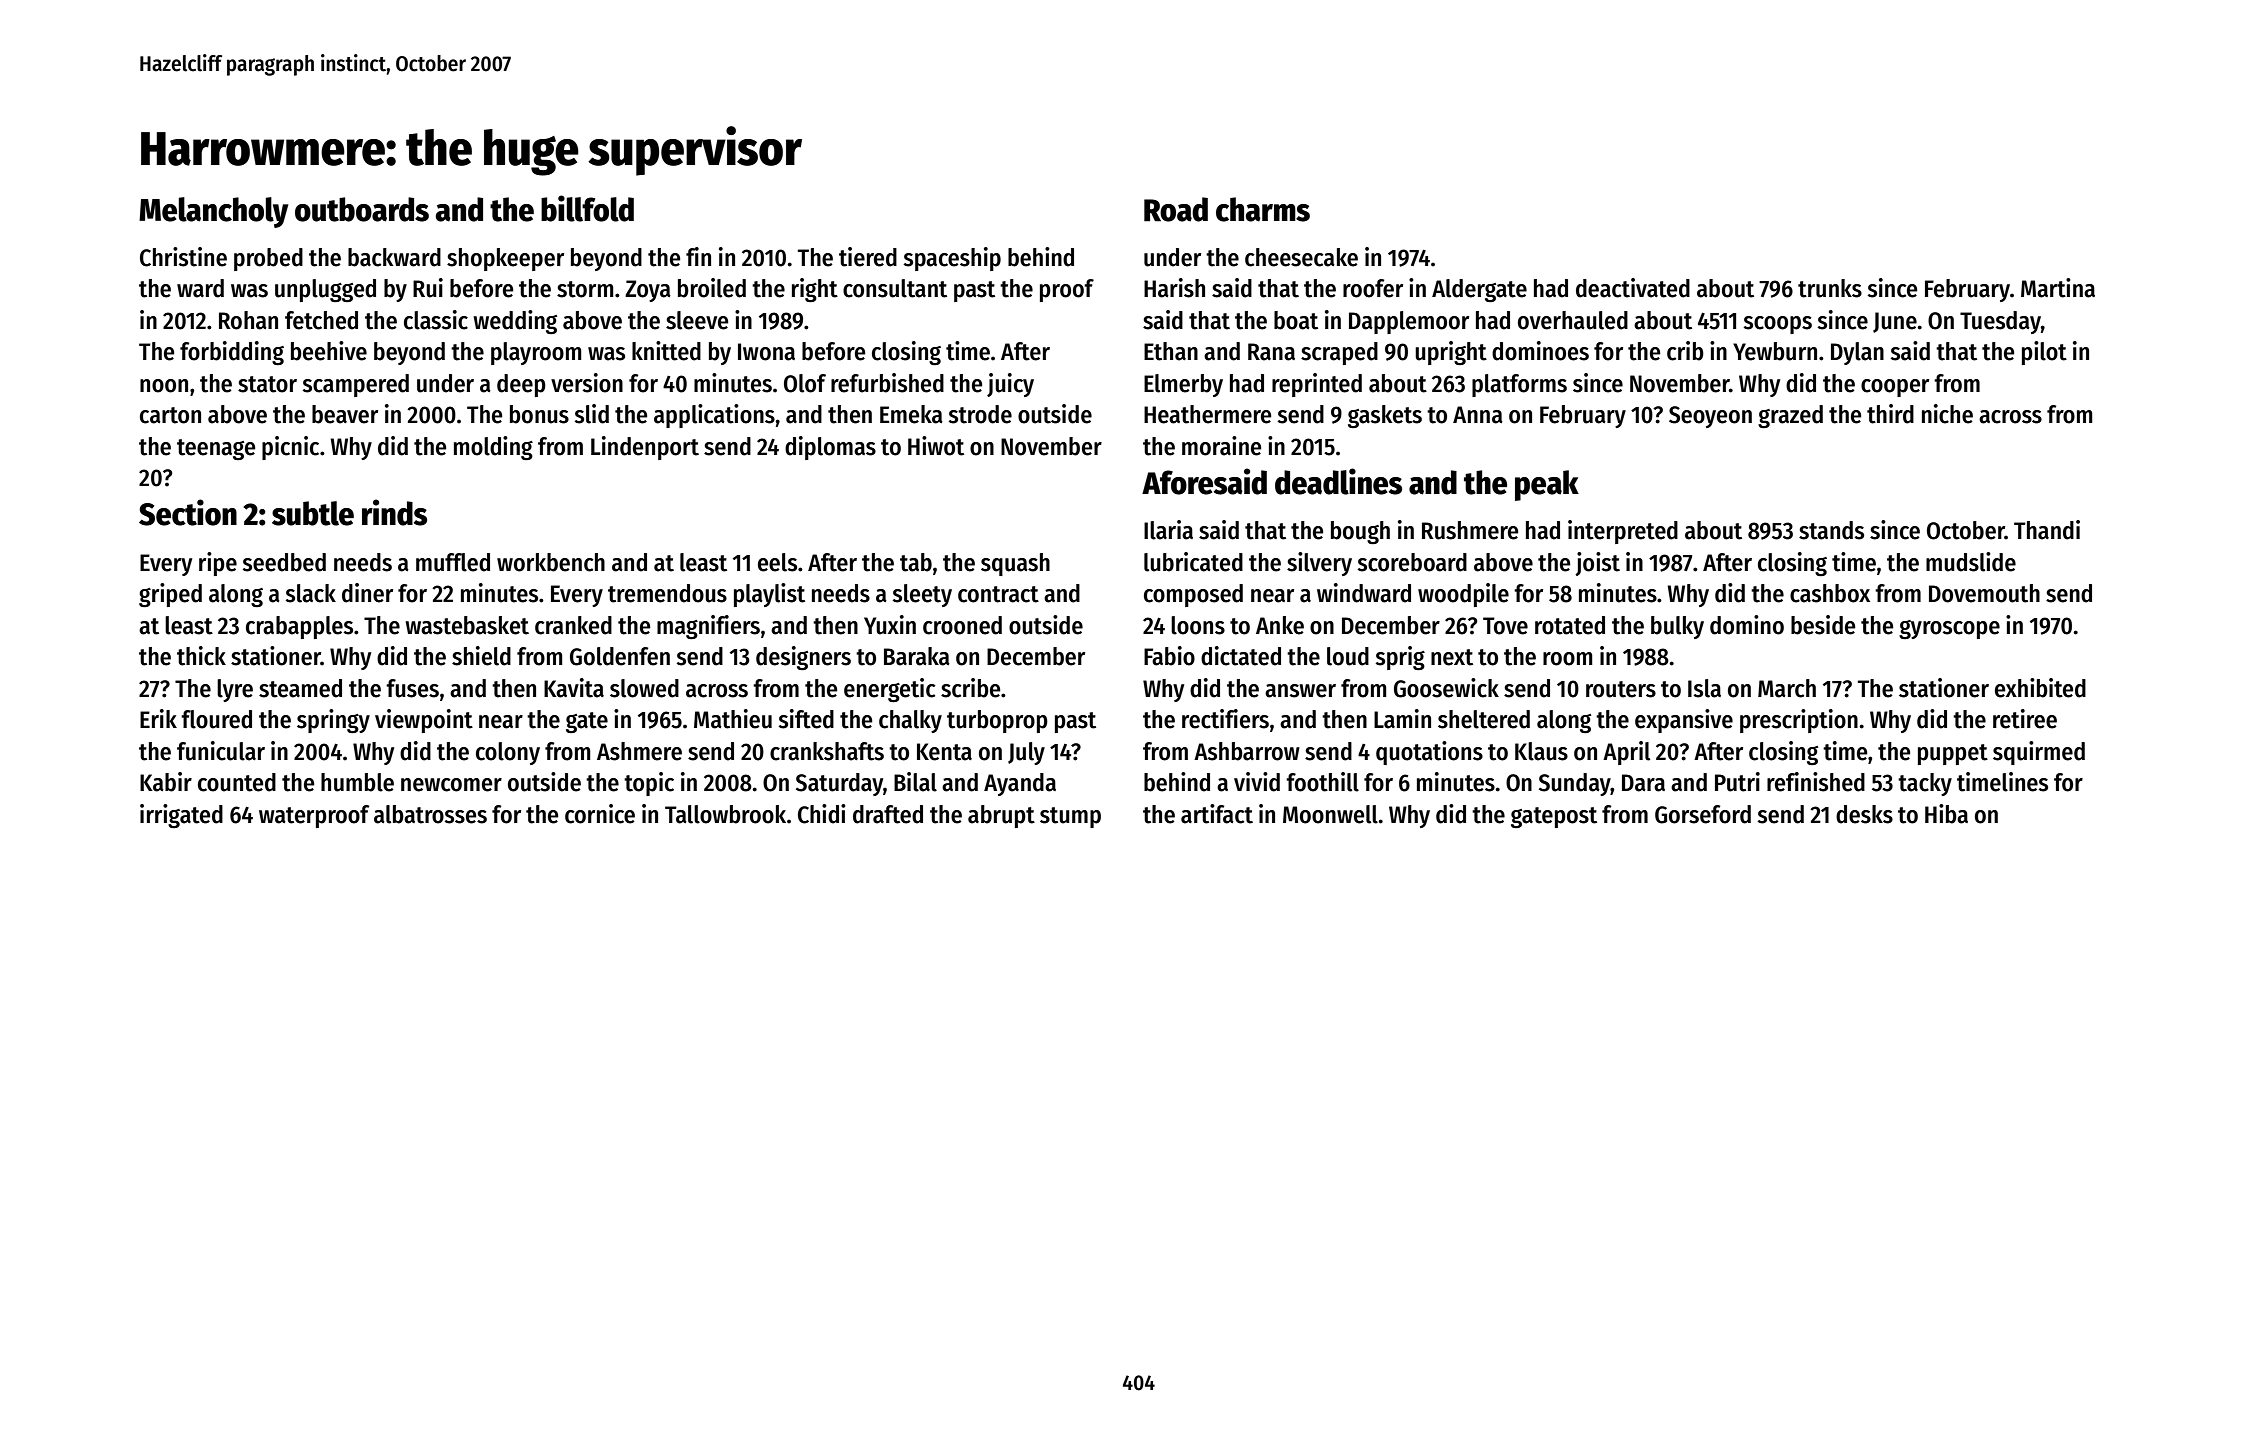  Describe the element at coordinates (639, 751) in the image. I see `Ashmere` at that location.
